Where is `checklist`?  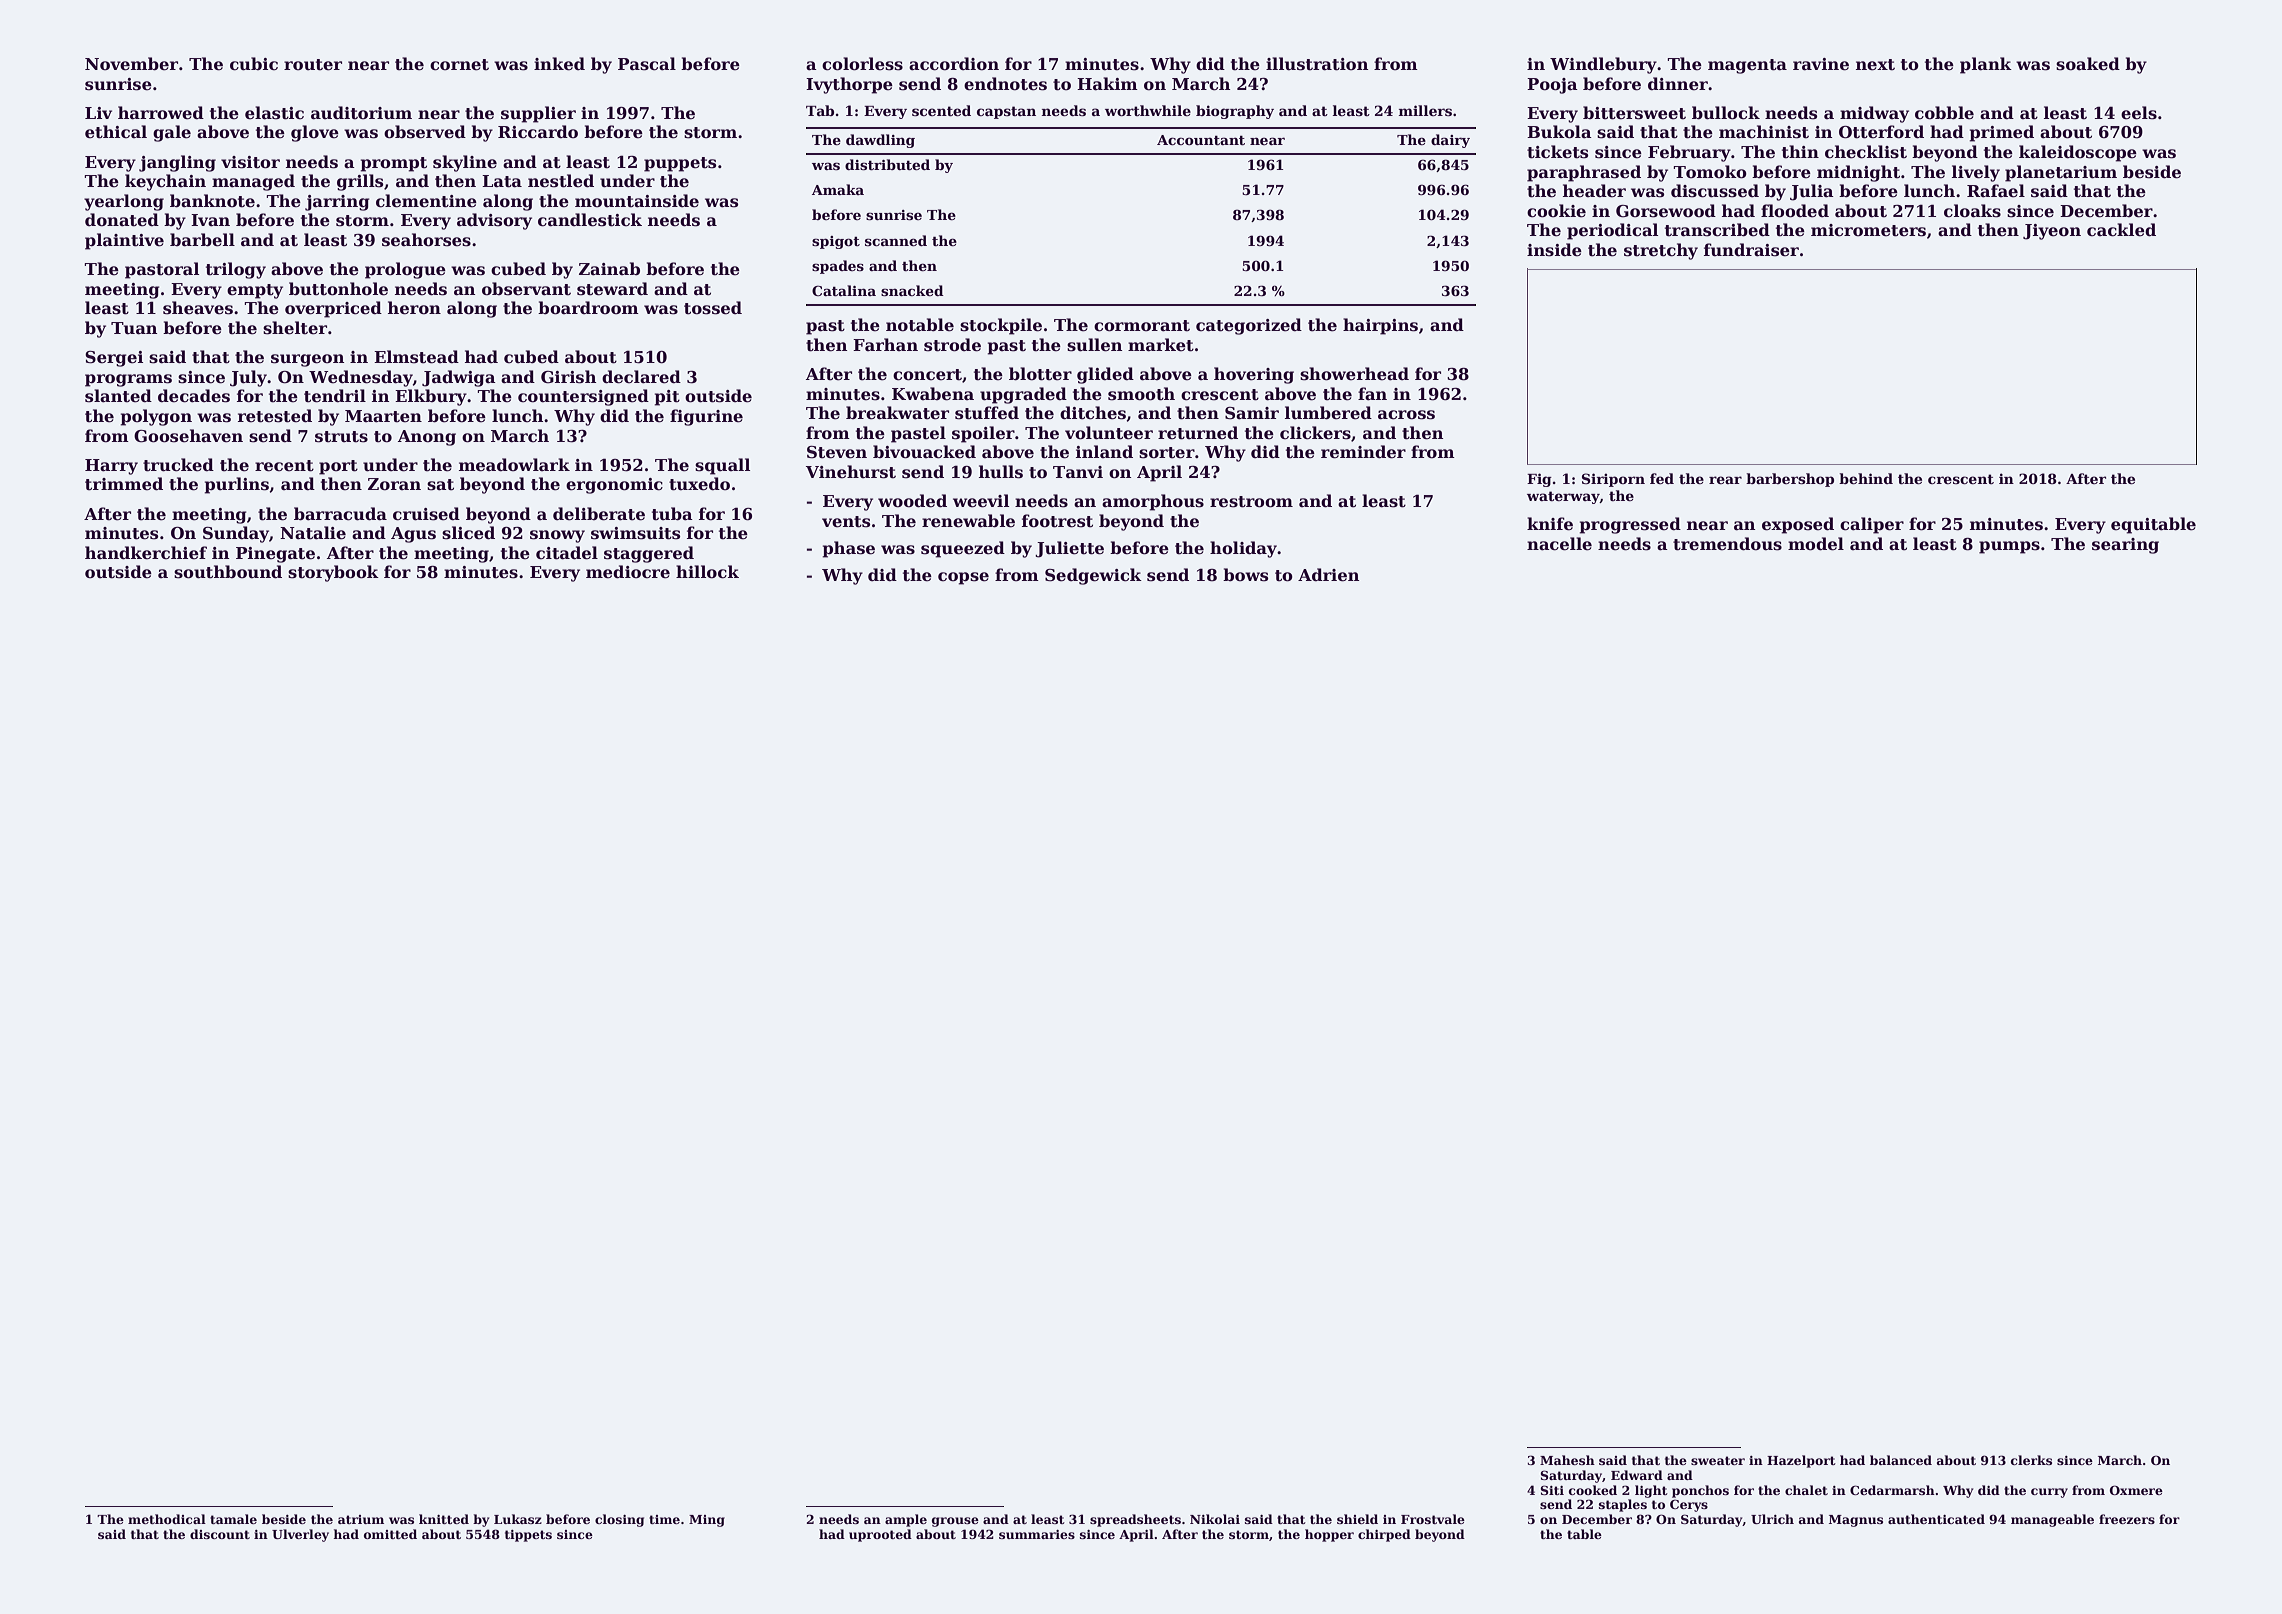
checklist is located at coordinates (1866, 152).
